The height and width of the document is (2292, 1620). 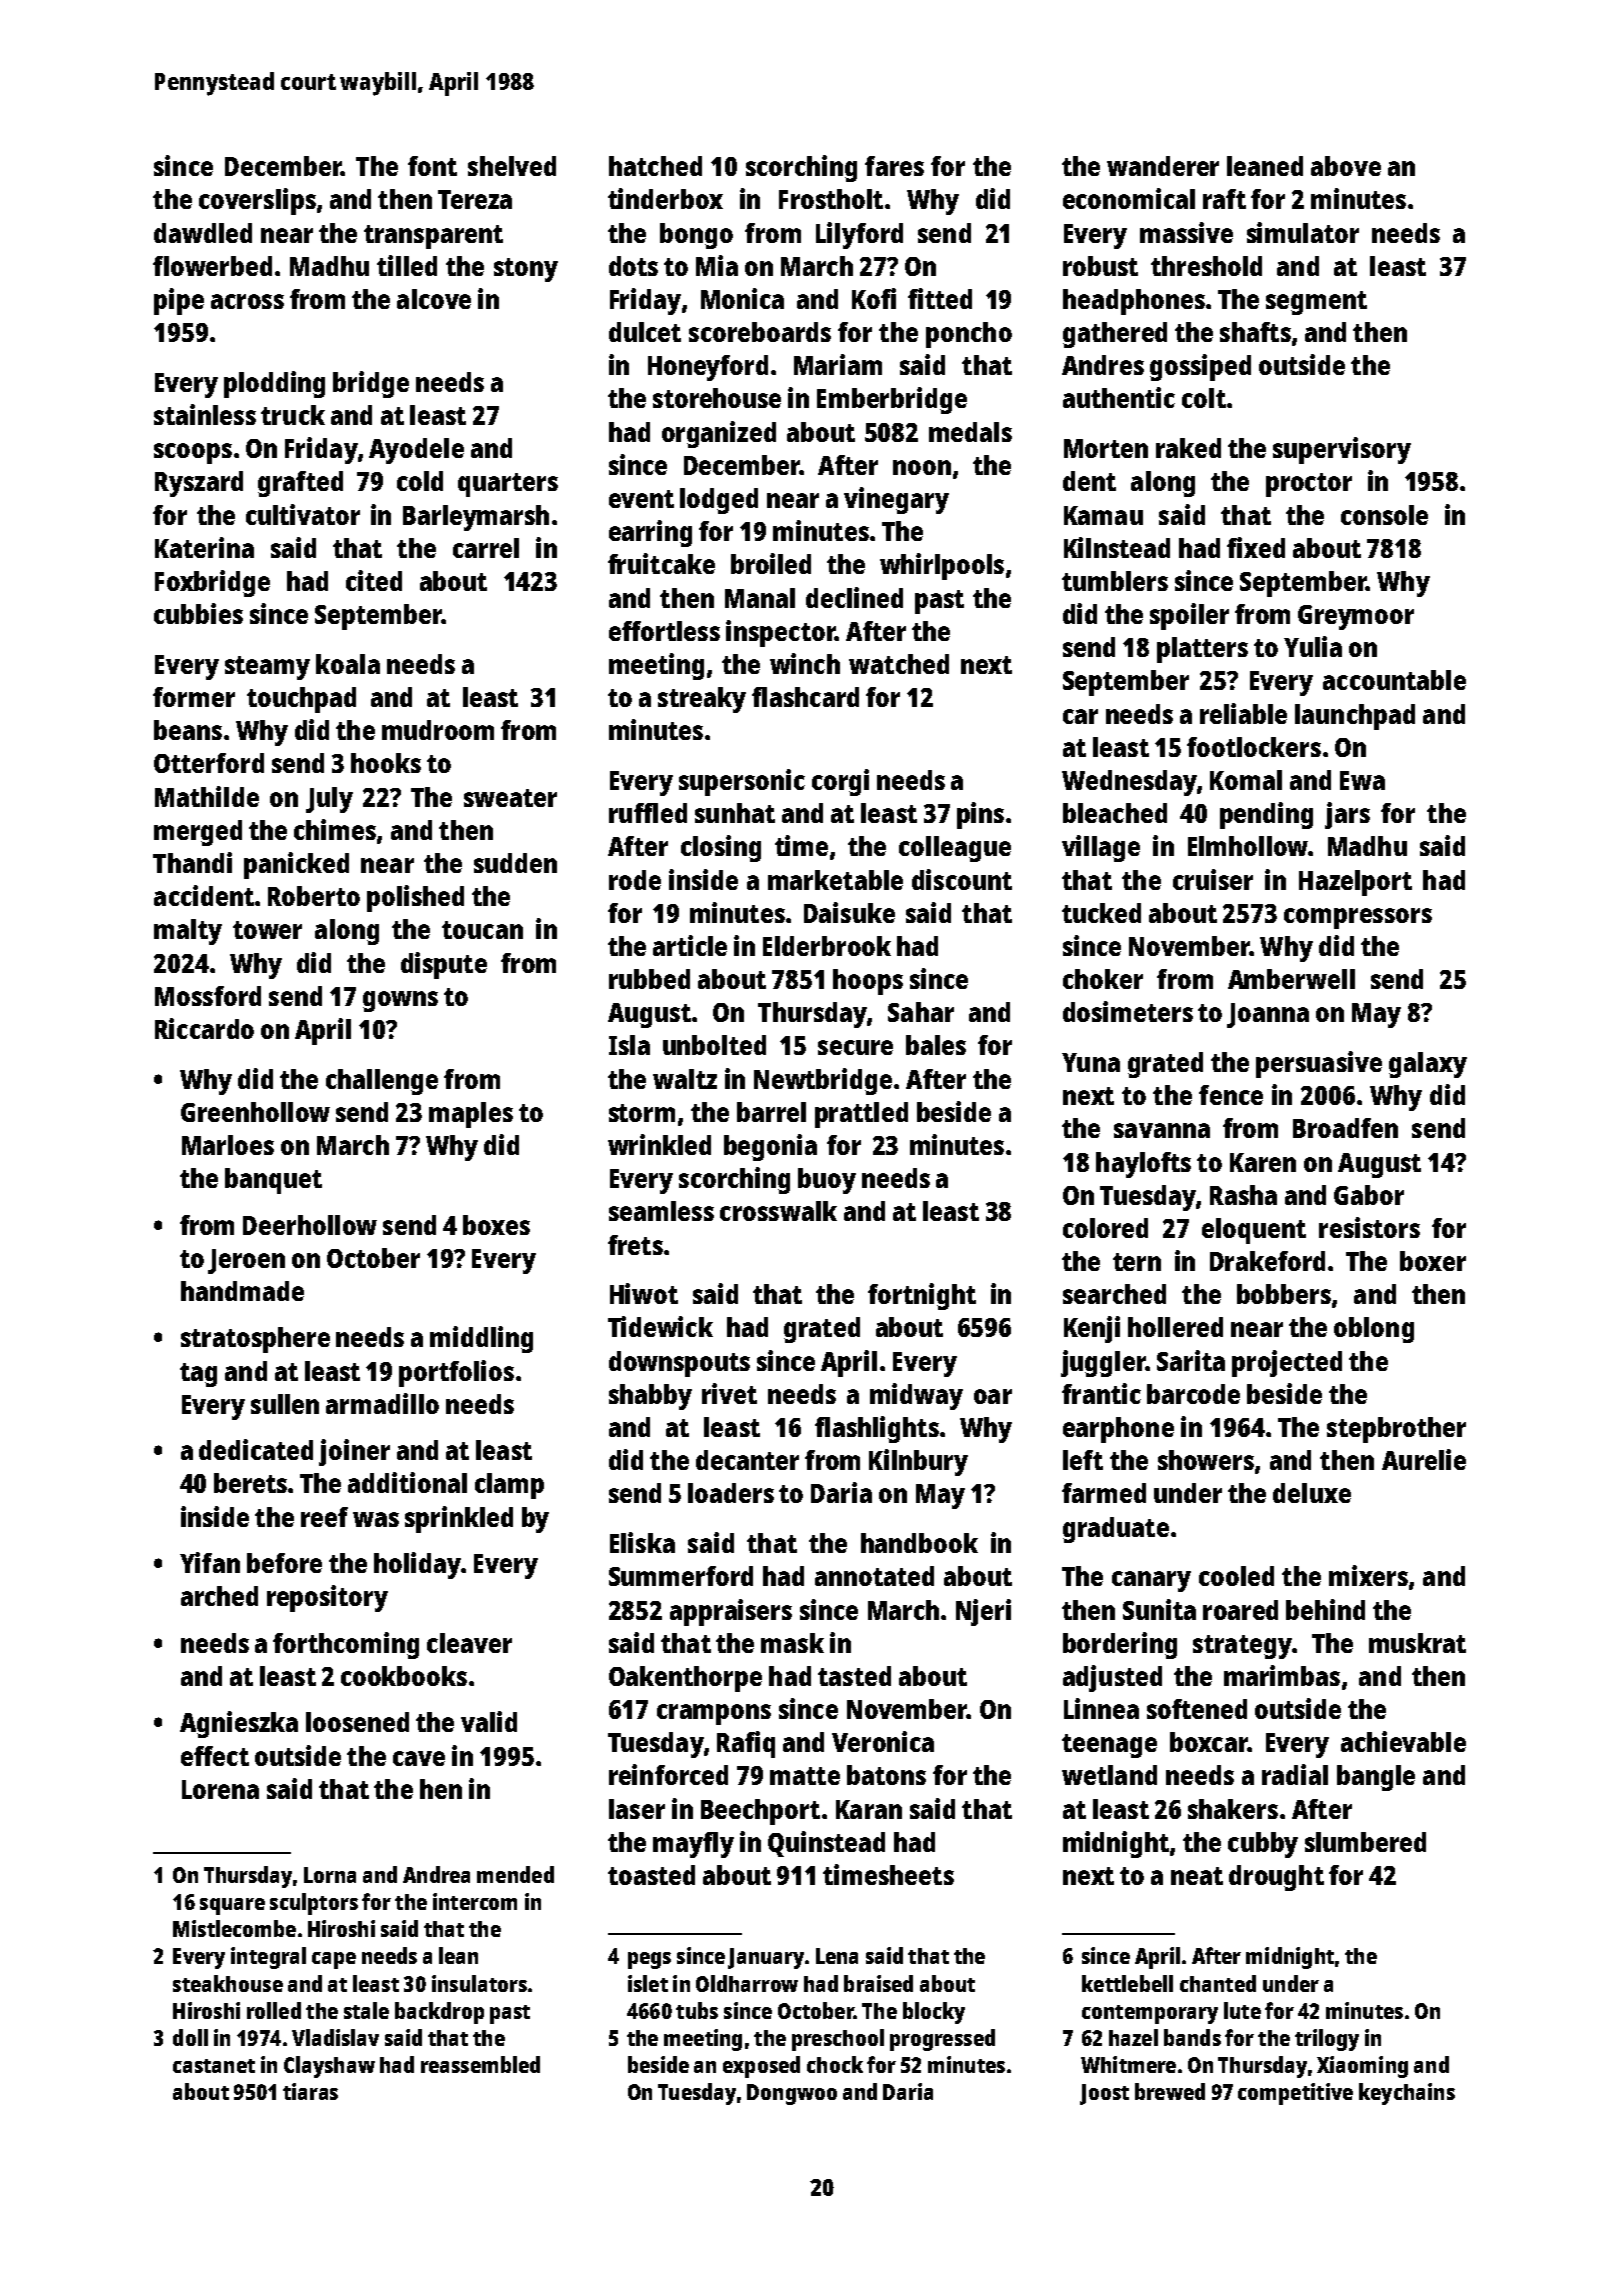 What do you see at coordinates (432, 166) in the document?
I see `font` at bounding box center [432, 166].
